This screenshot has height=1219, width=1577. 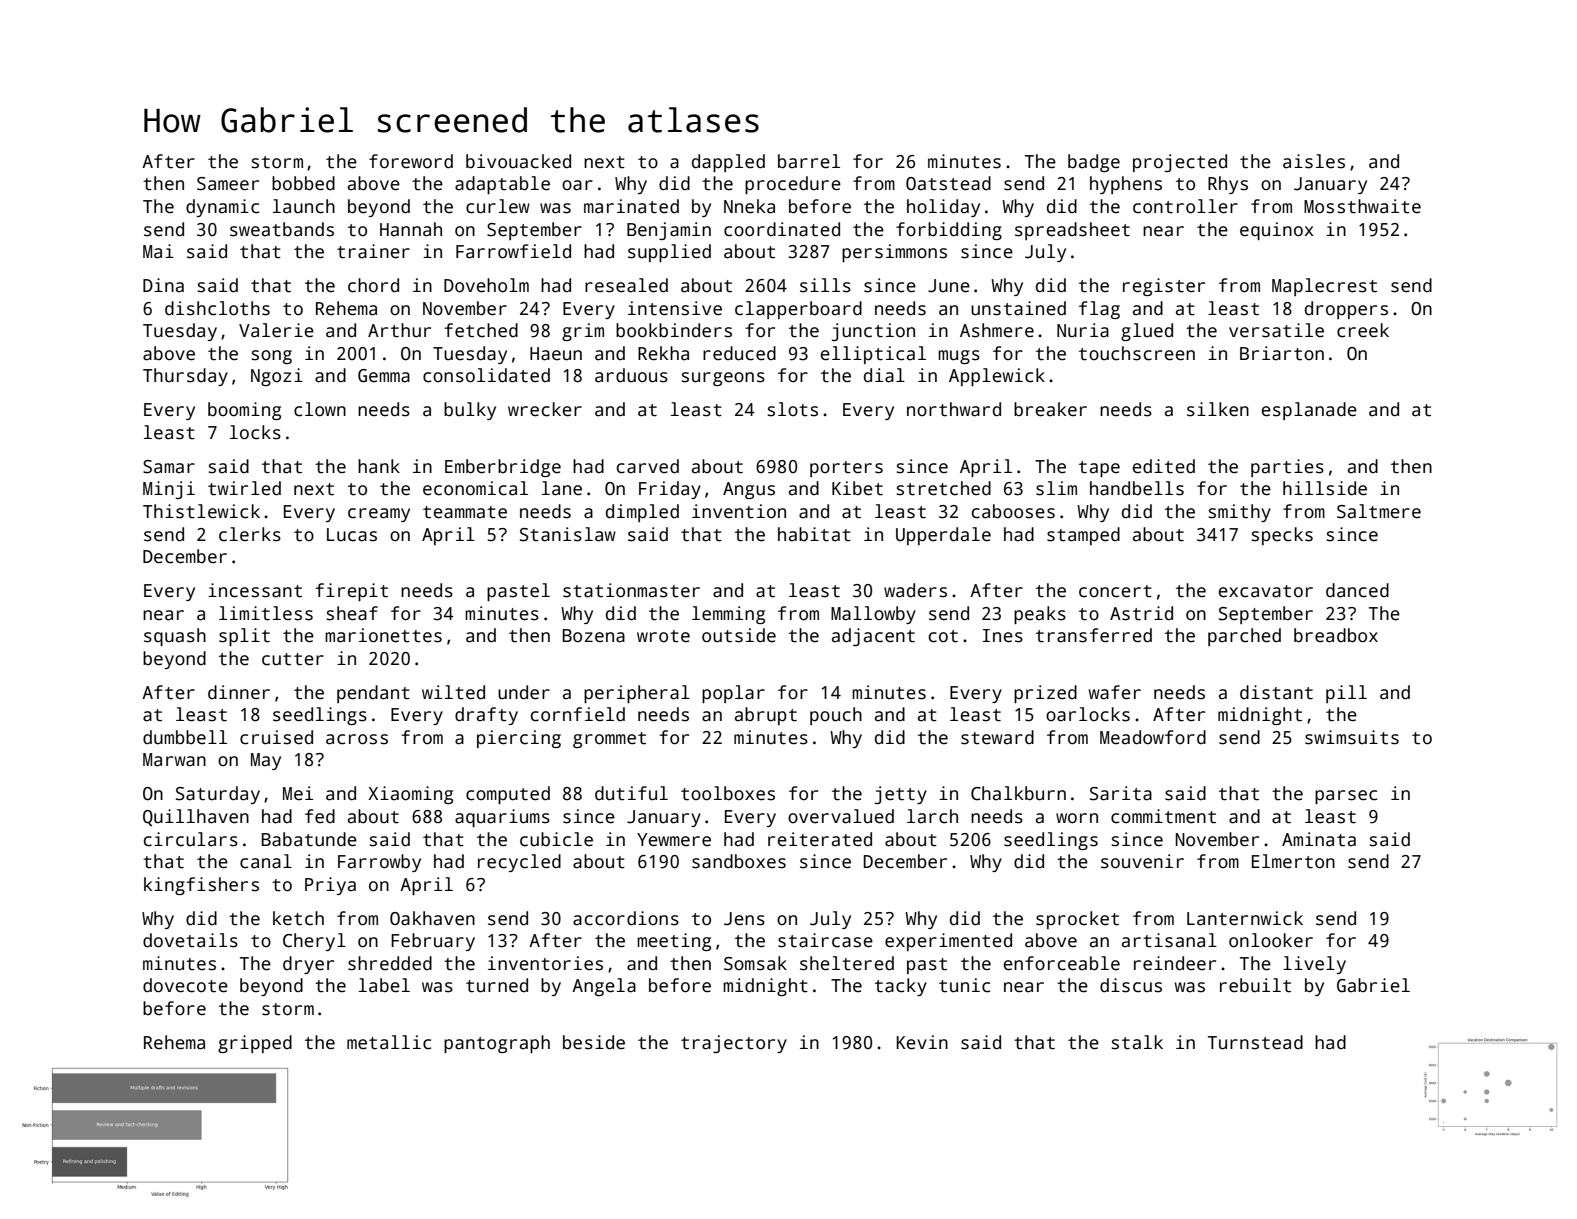 I want to click on controller, so click(x=1185, y=206).
